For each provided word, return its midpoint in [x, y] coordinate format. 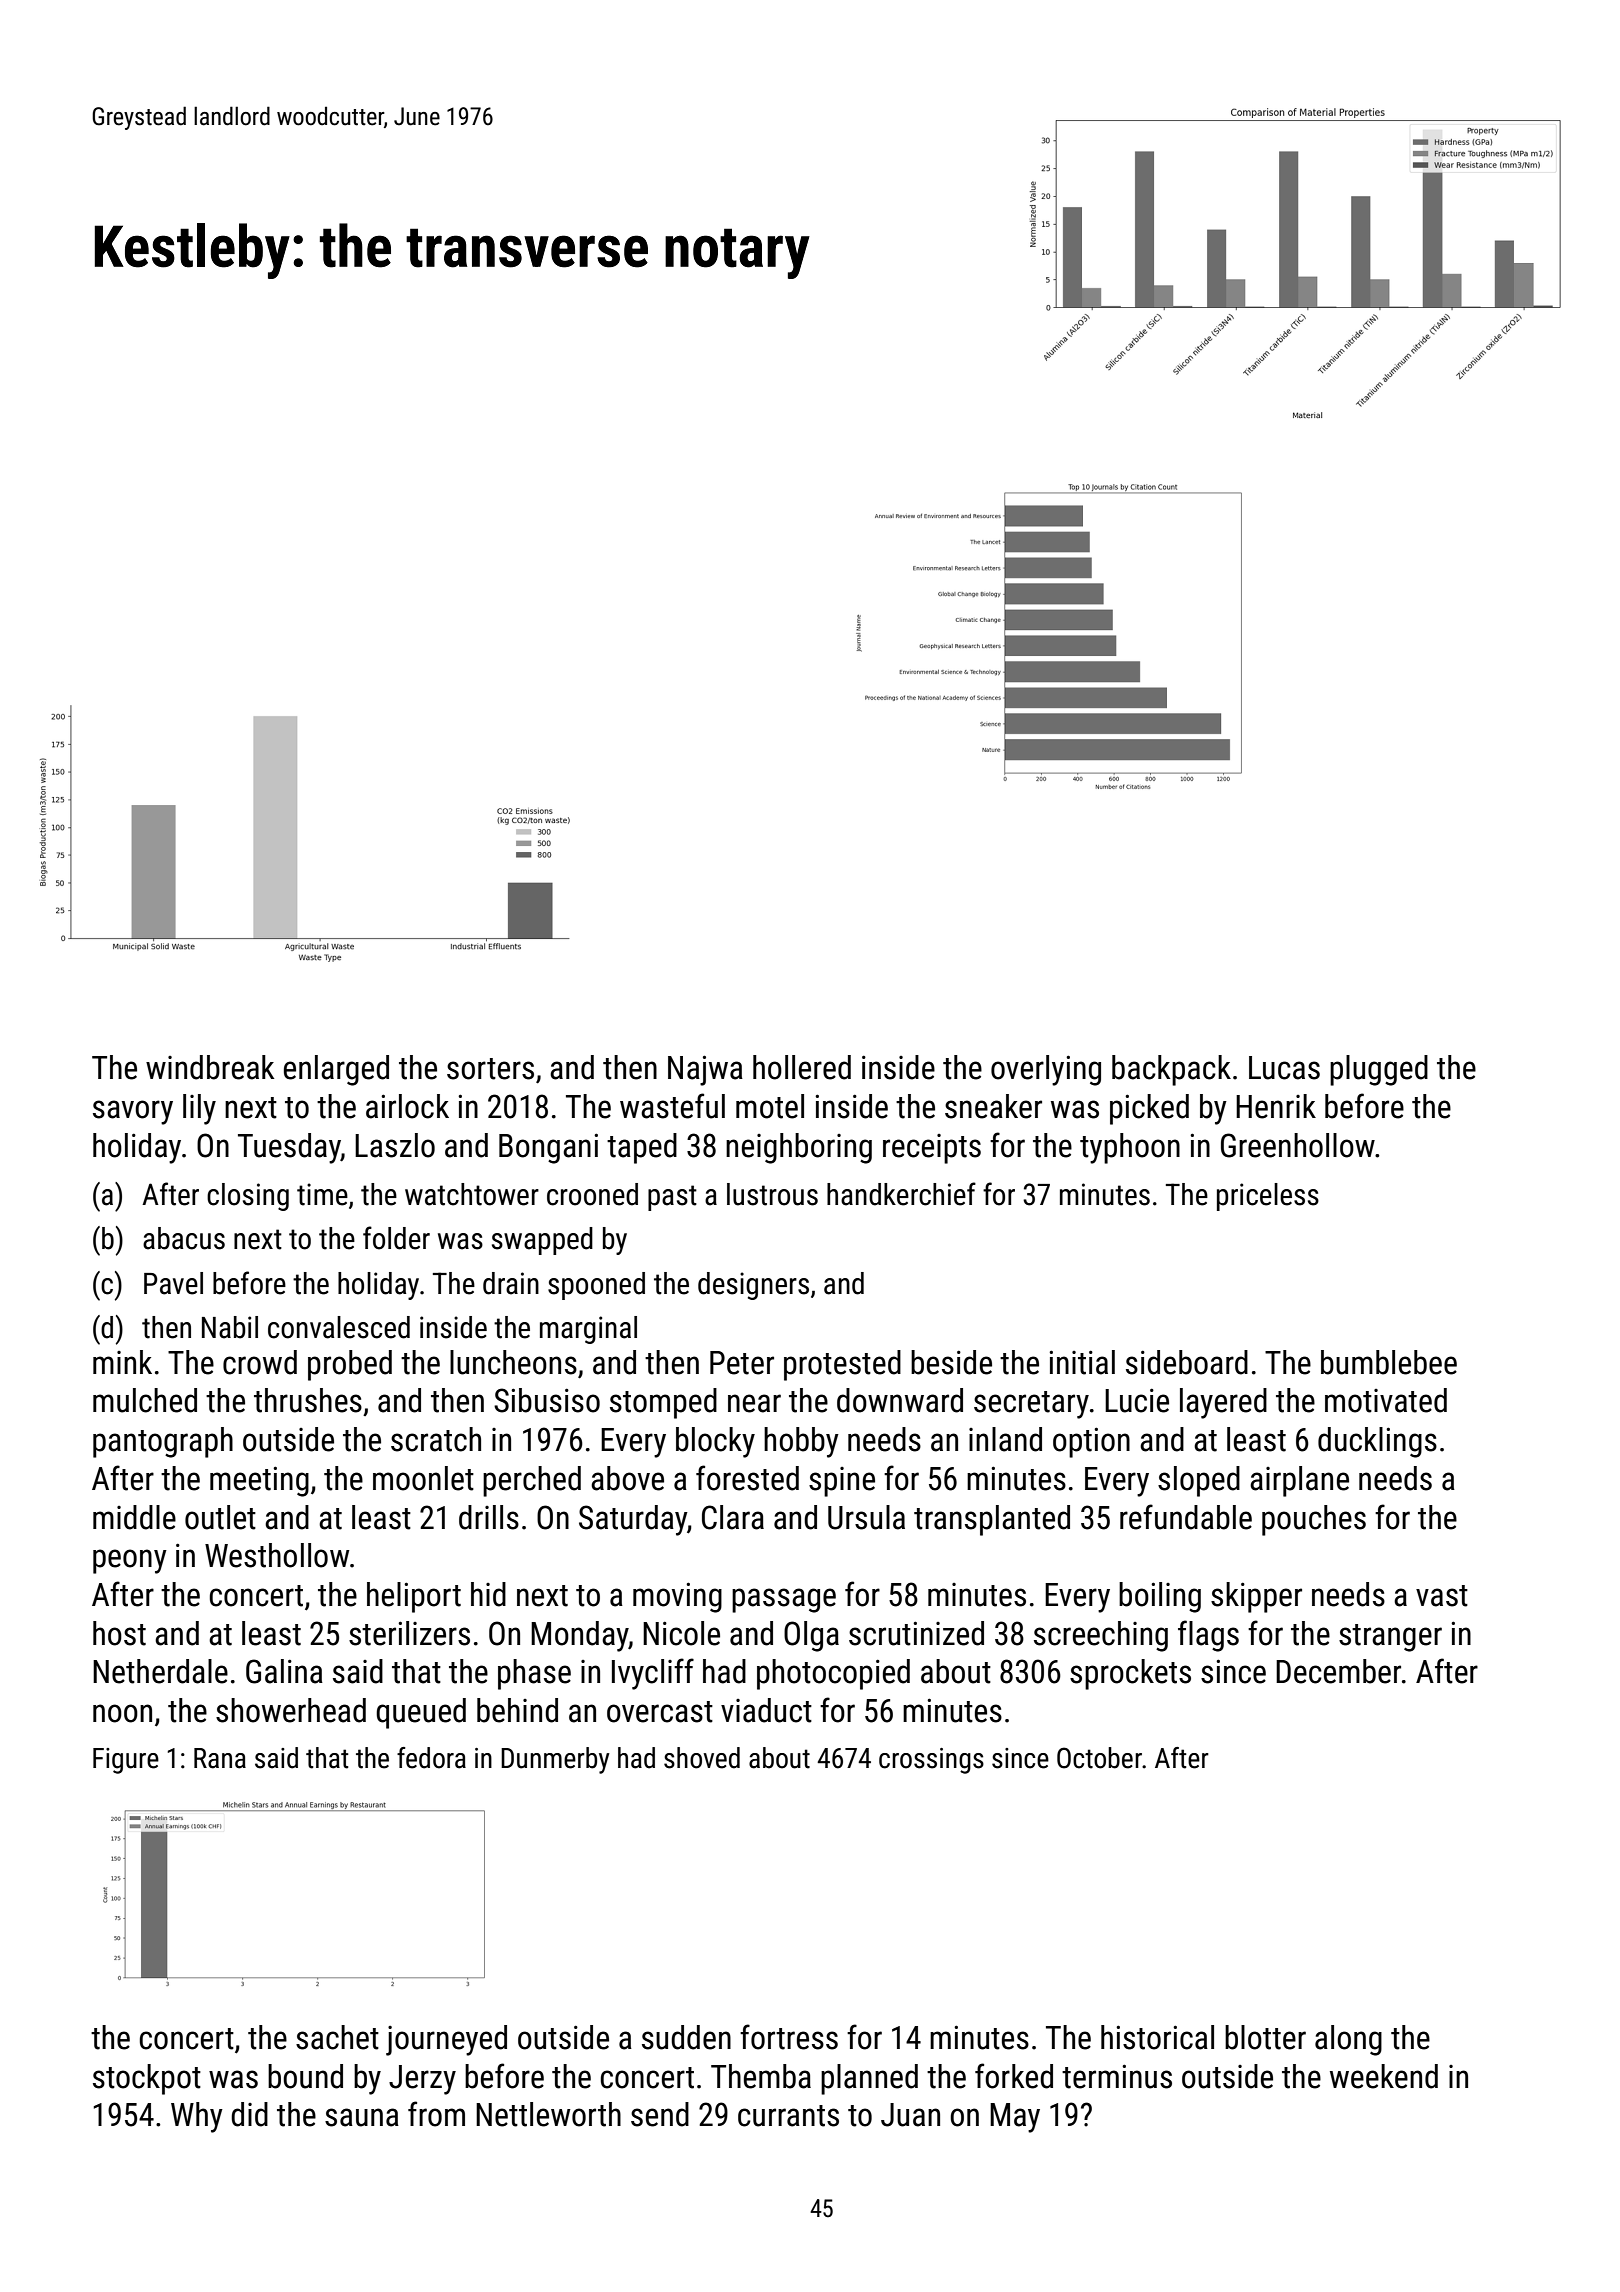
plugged [1379, 1070]
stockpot [147, 2079]
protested [842, 1365]
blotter [1265, 2037]
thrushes [308, 1400]
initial [1082, 1362]
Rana [220, 1758]
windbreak [210, 1067]
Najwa [705, 1070]
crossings [931, 1761]
